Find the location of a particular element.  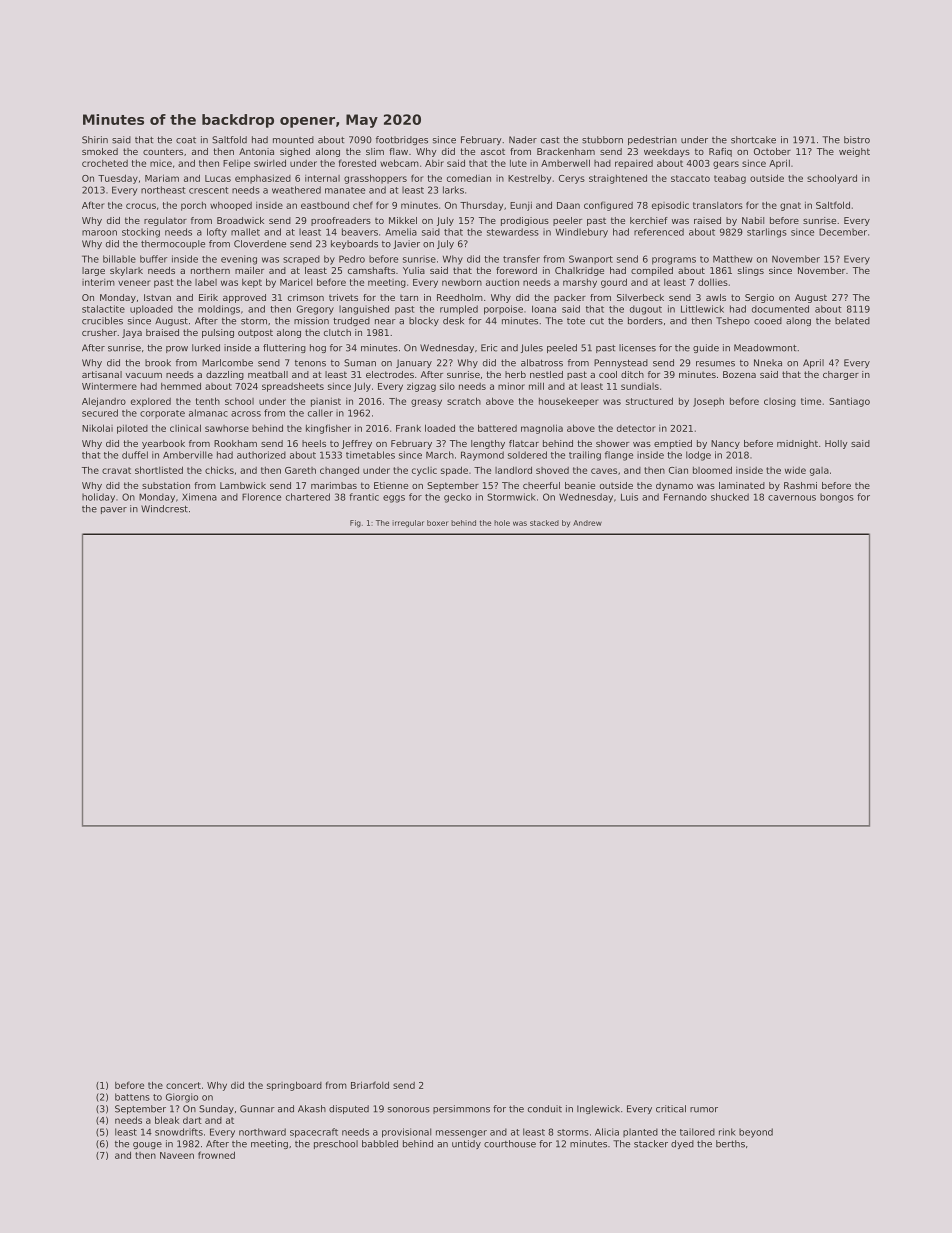

auction is located at coordinates (502, 282).
